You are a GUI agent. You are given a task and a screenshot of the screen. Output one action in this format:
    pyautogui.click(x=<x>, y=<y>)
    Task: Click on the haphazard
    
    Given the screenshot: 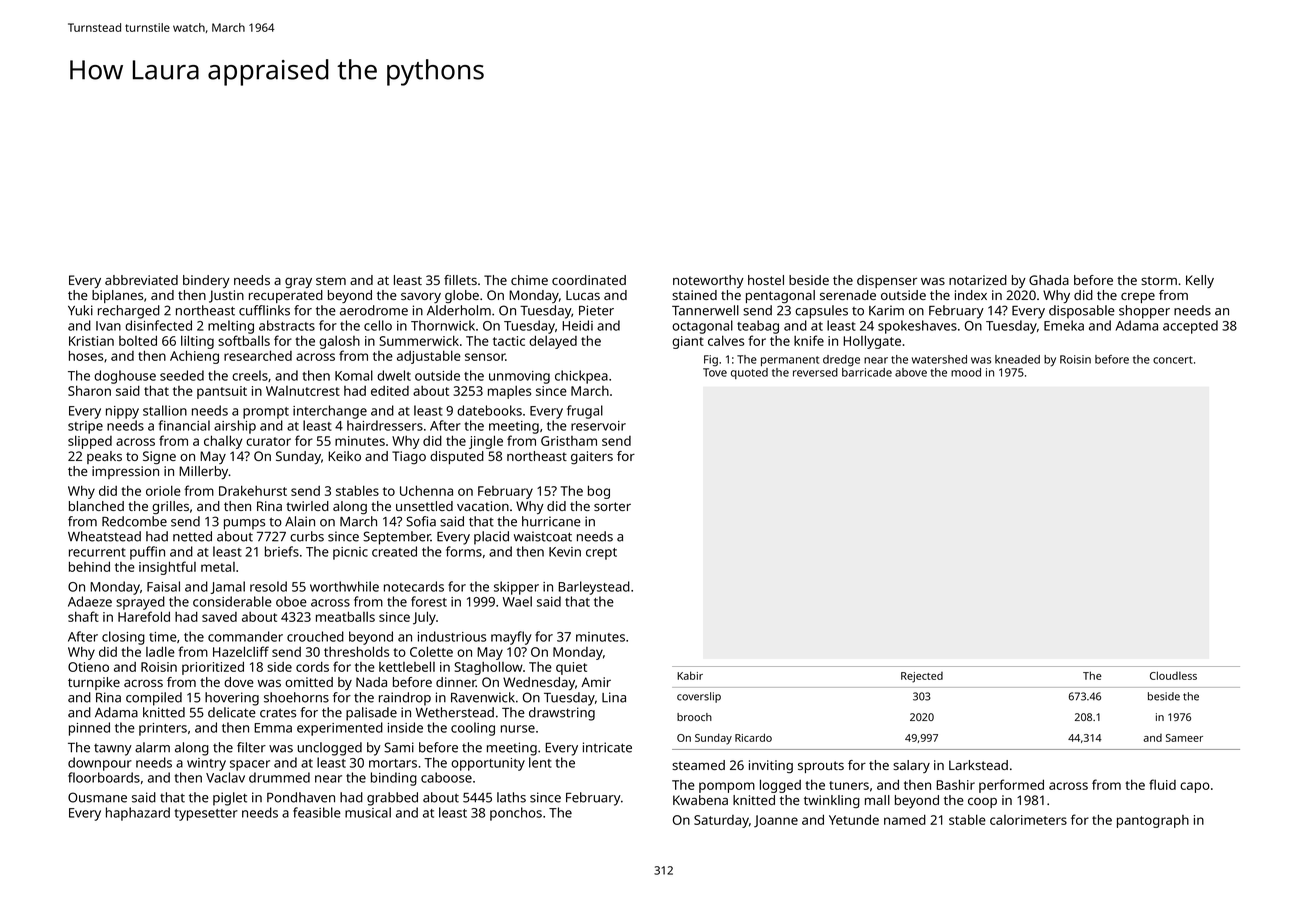 What is the action you would take?
    pyautogui.click(x=138, y=814)
